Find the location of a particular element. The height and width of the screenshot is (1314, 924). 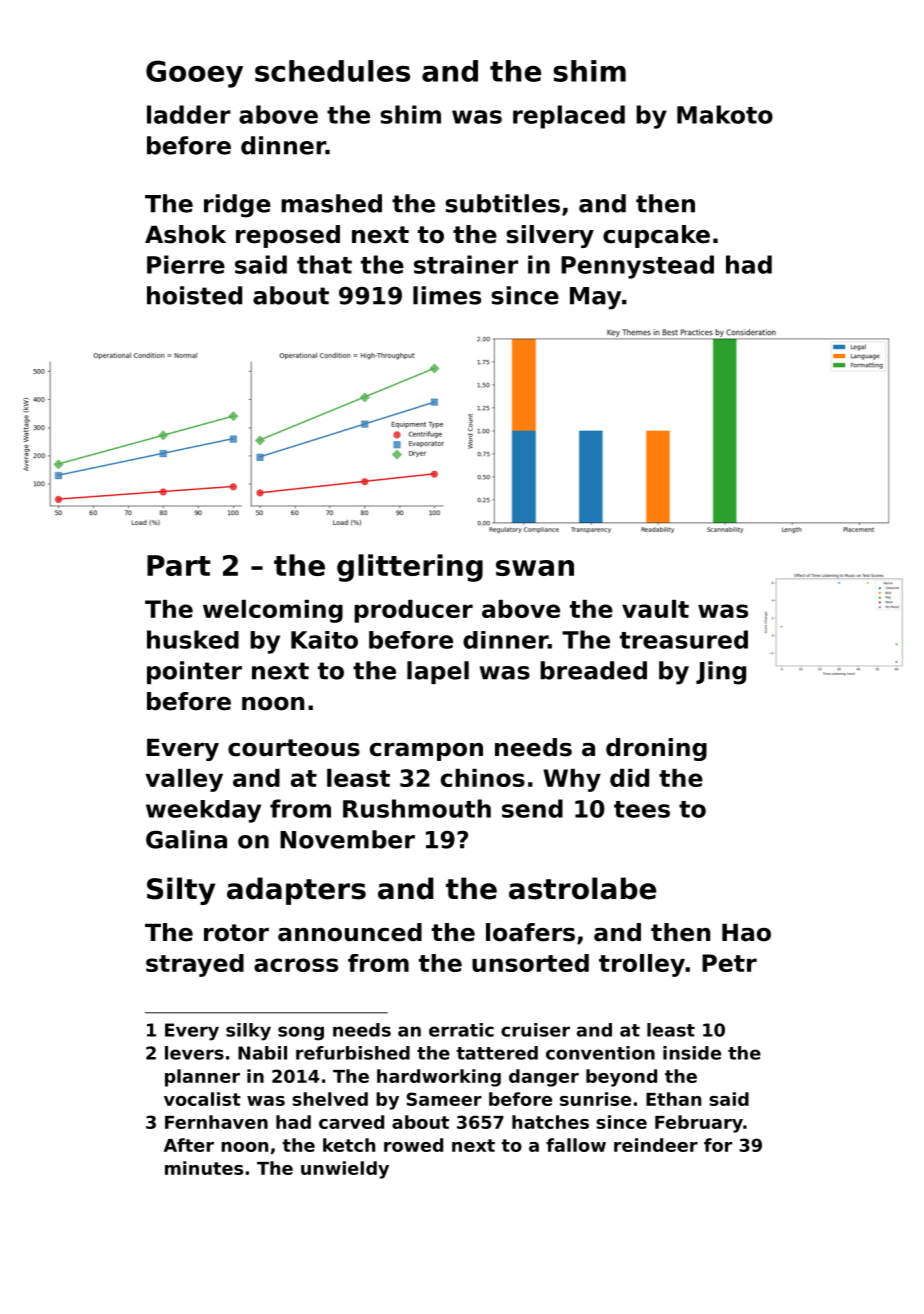

Galina is located at coordinates (186, 839).
